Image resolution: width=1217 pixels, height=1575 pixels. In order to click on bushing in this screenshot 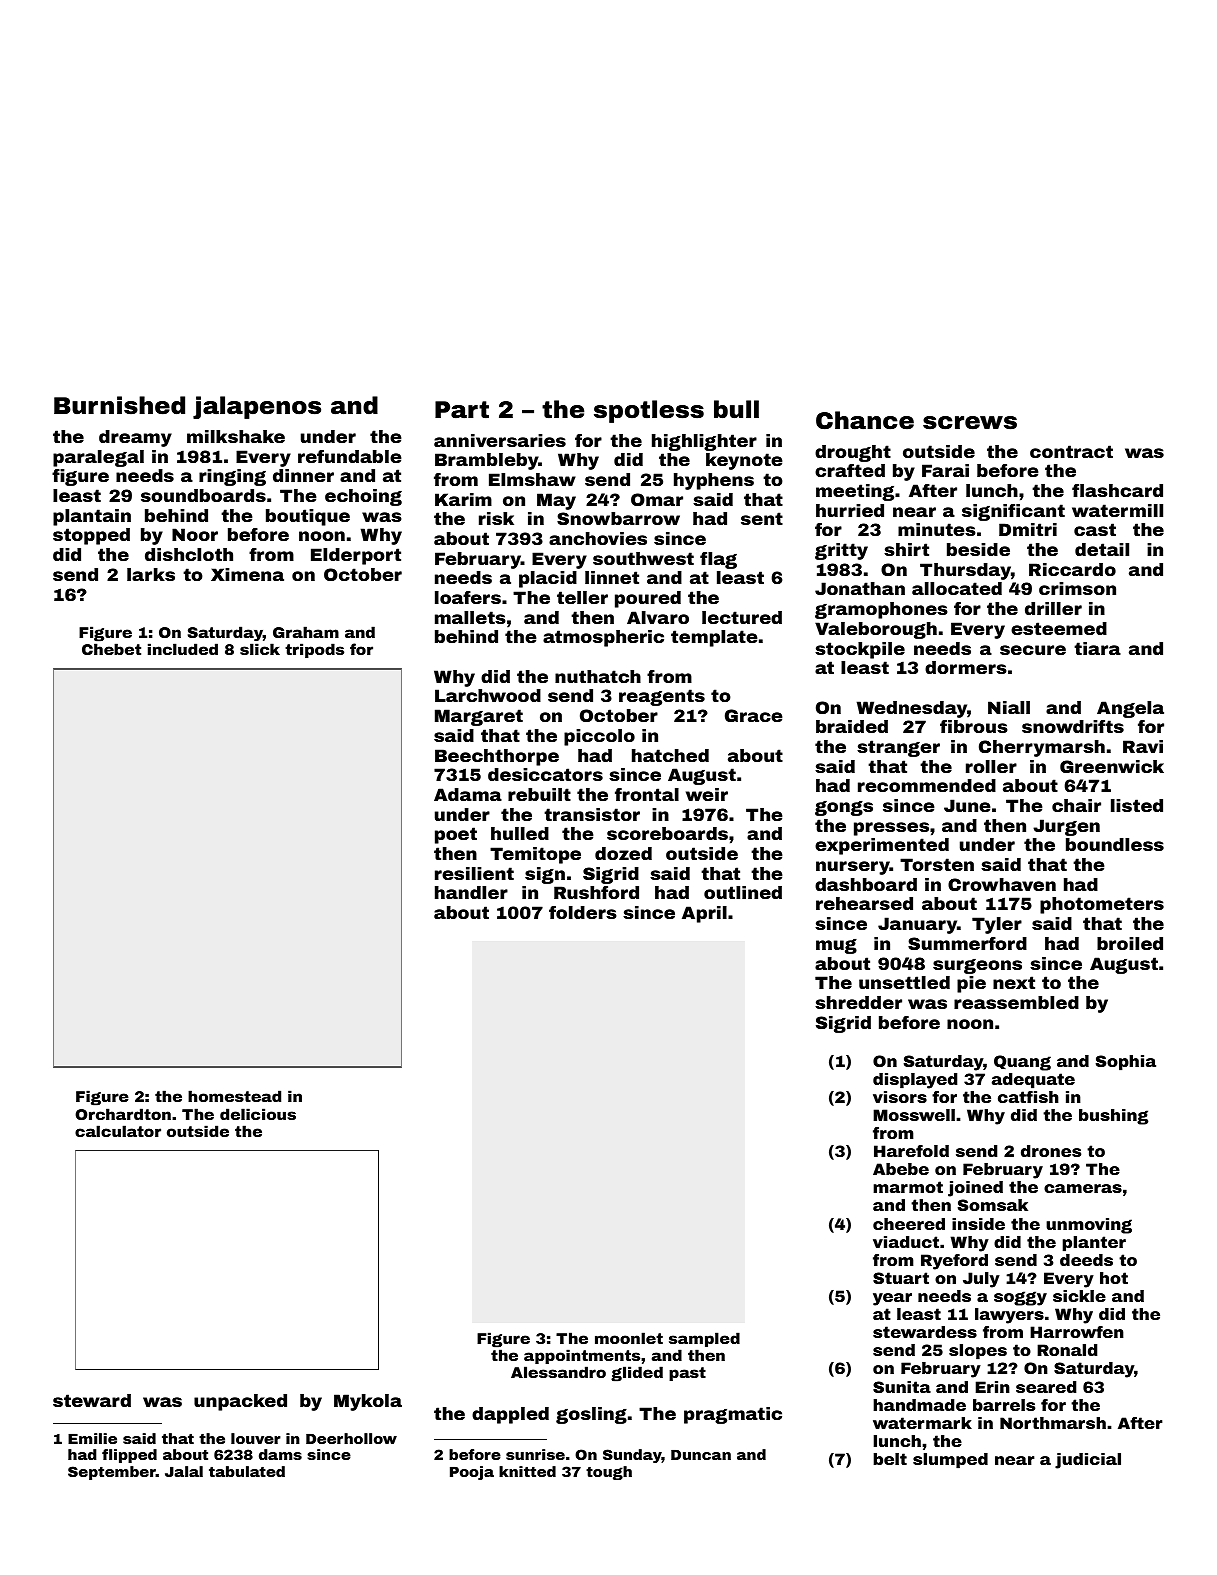, I will do `click(1113, 1117)`.
